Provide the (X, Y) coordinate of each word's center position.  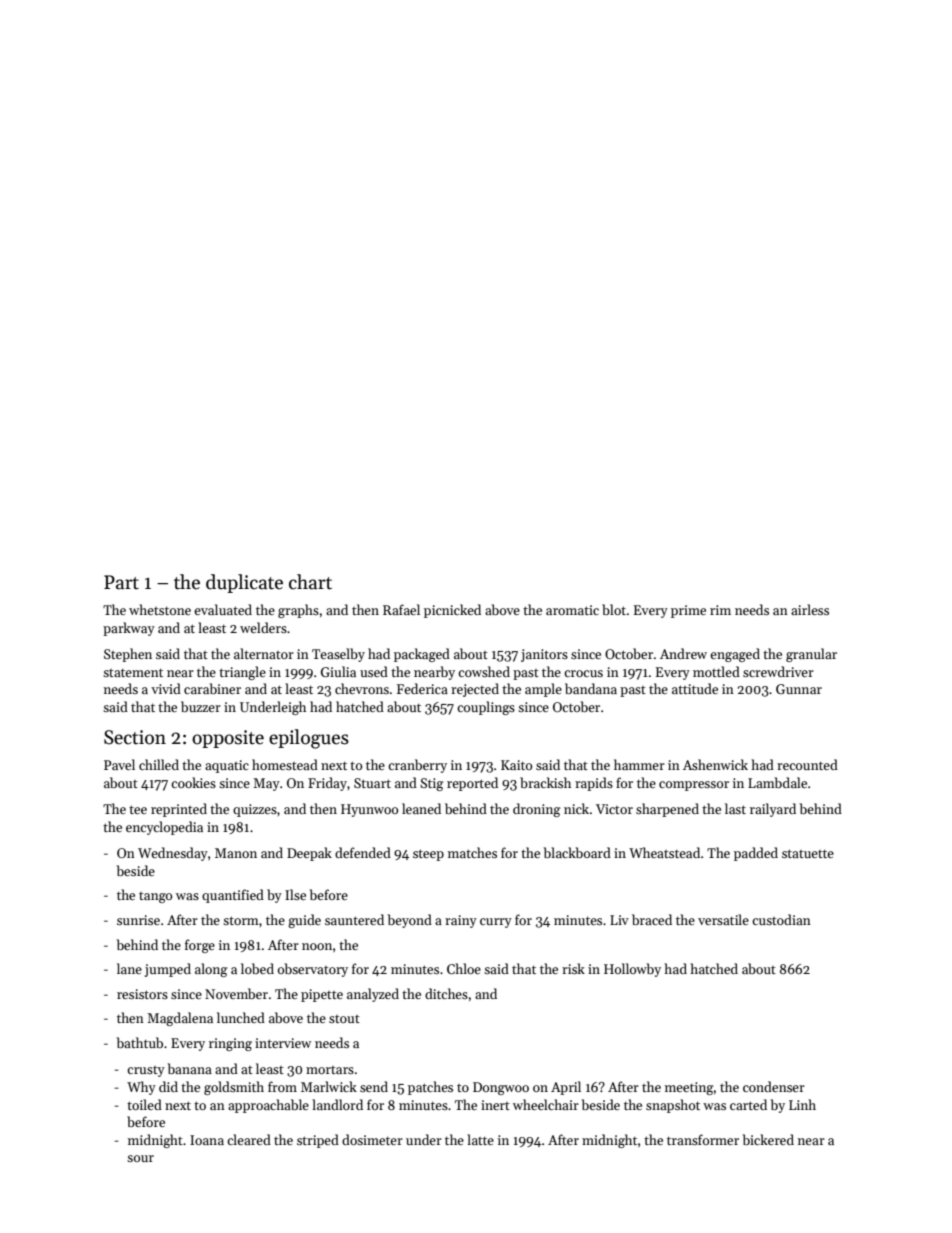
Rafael (401, 609)
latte (480, 1139)
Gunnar (799, 689)
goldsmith (234, 1088)
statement (133, 672)
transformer (703, 1139)
